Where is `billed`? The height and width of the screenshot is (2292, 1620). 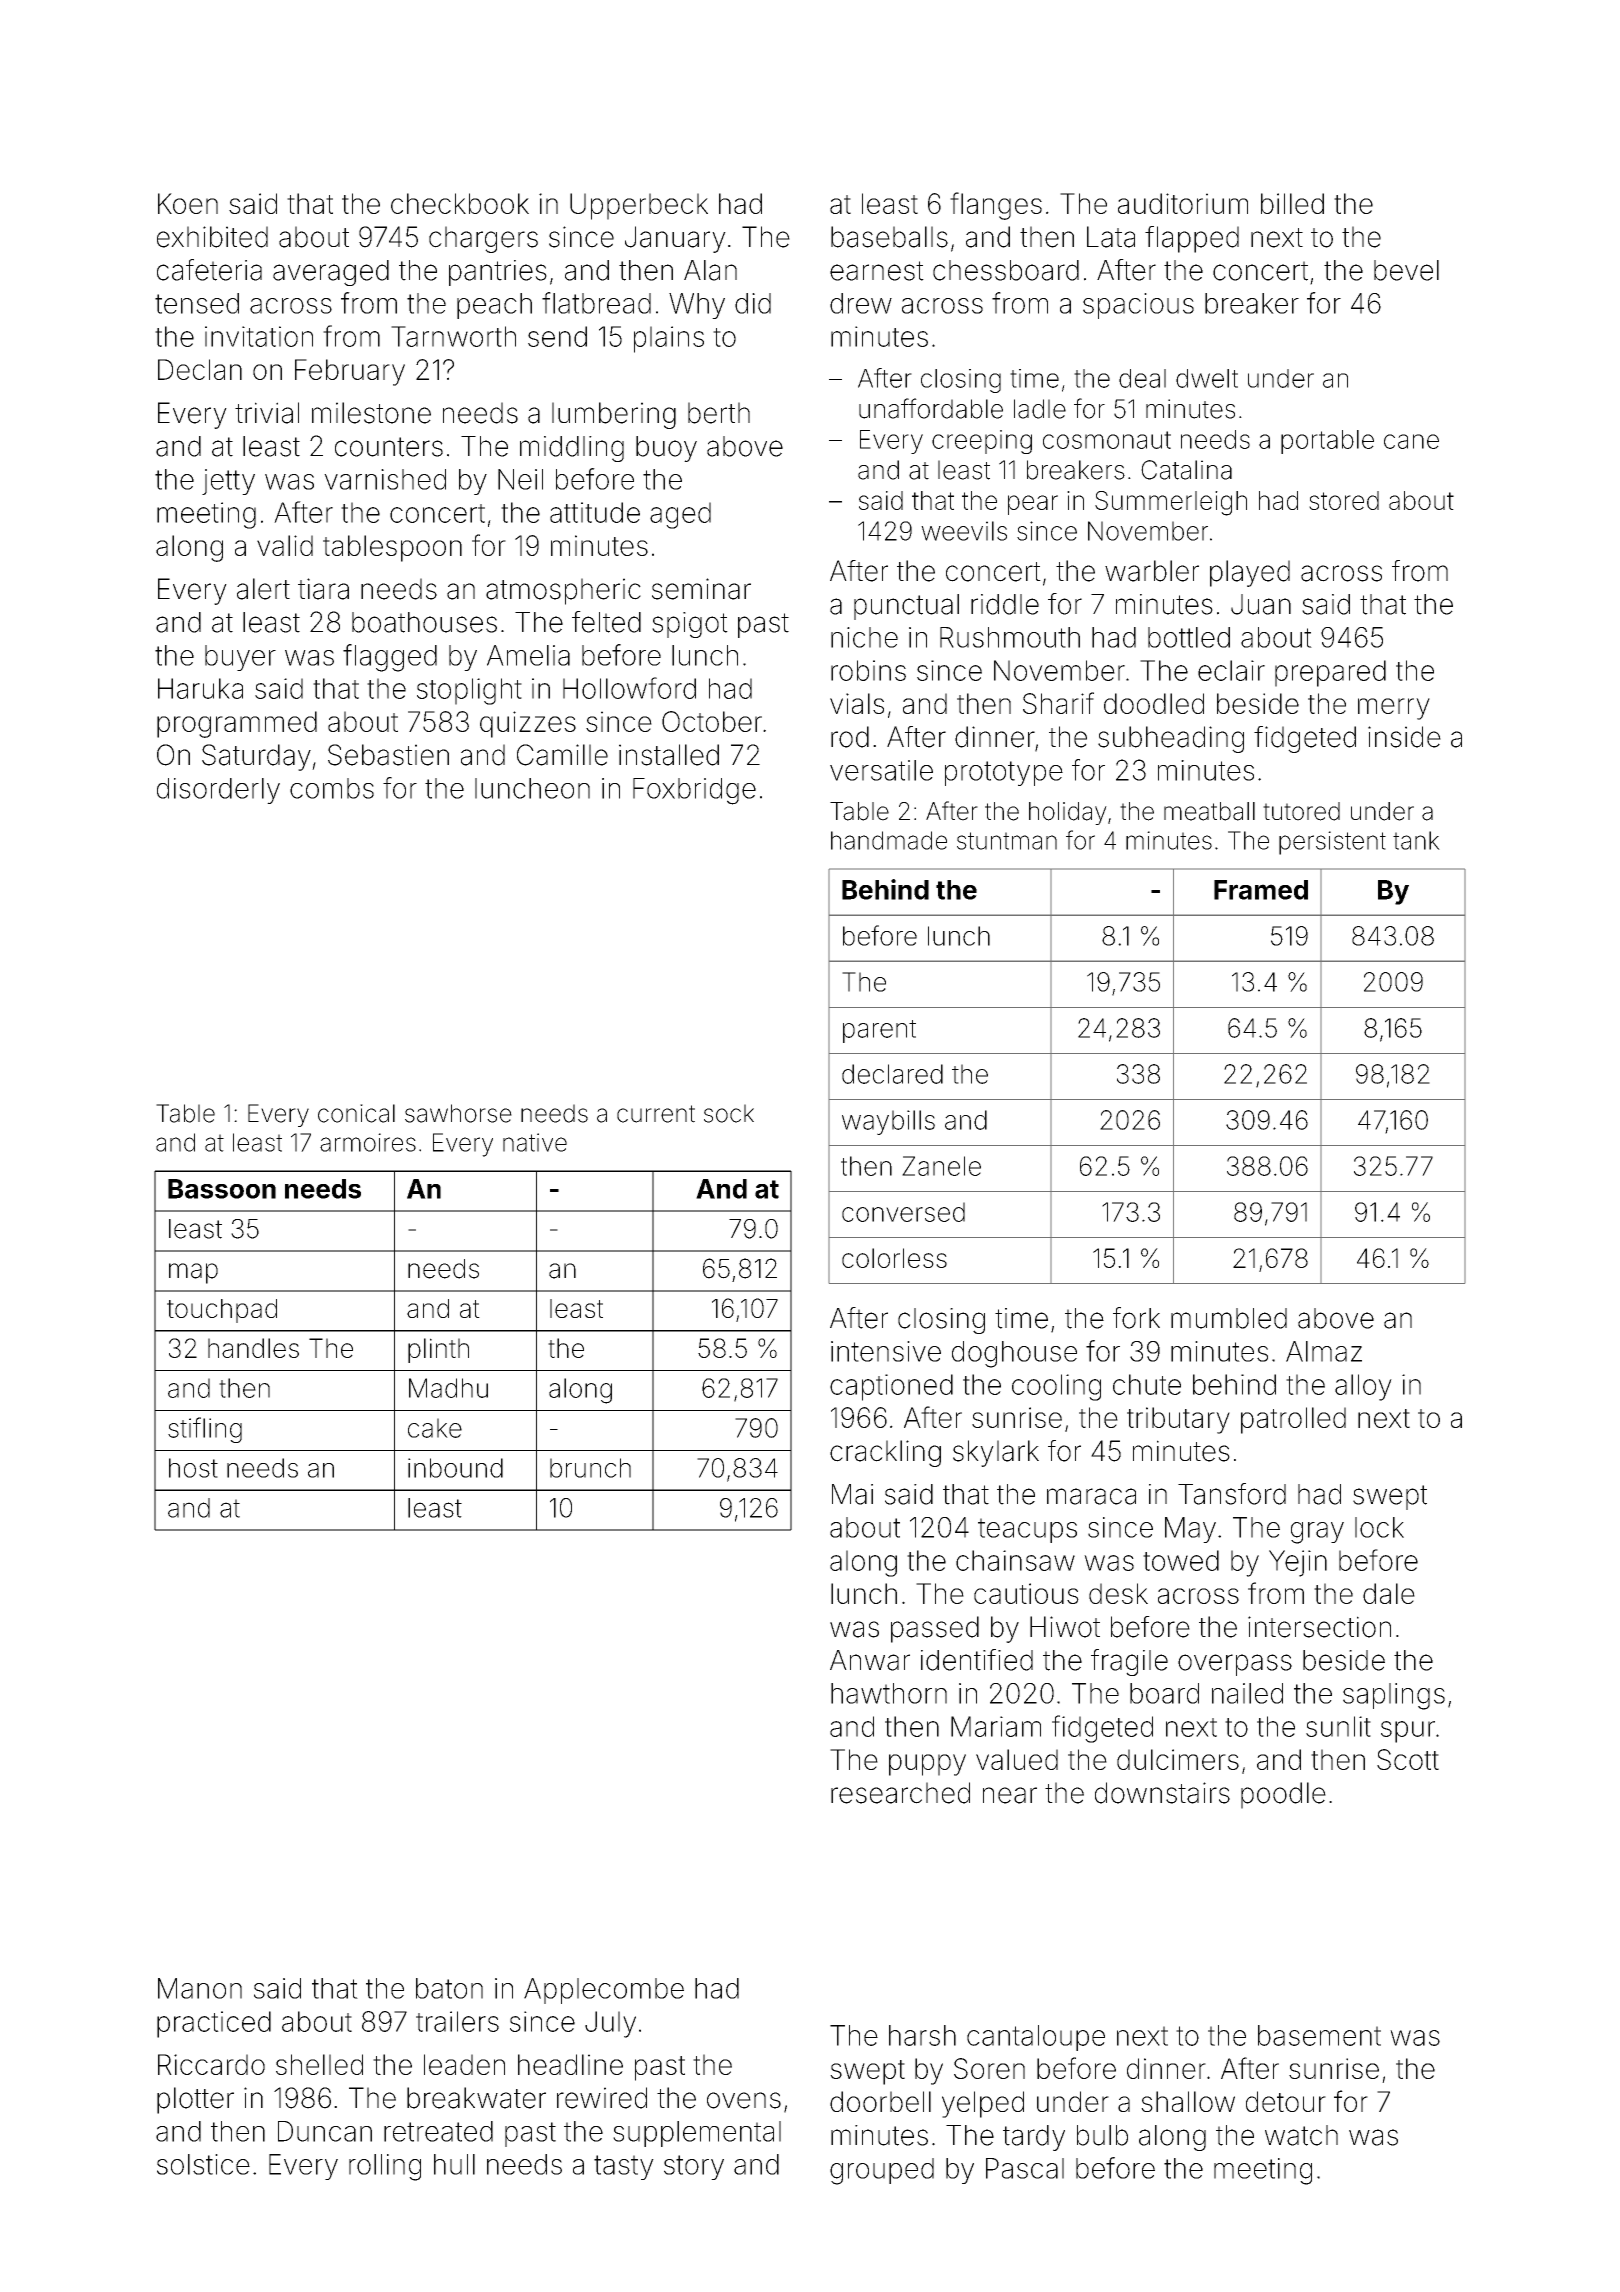 billed is located at coordinates (1292, 203).
